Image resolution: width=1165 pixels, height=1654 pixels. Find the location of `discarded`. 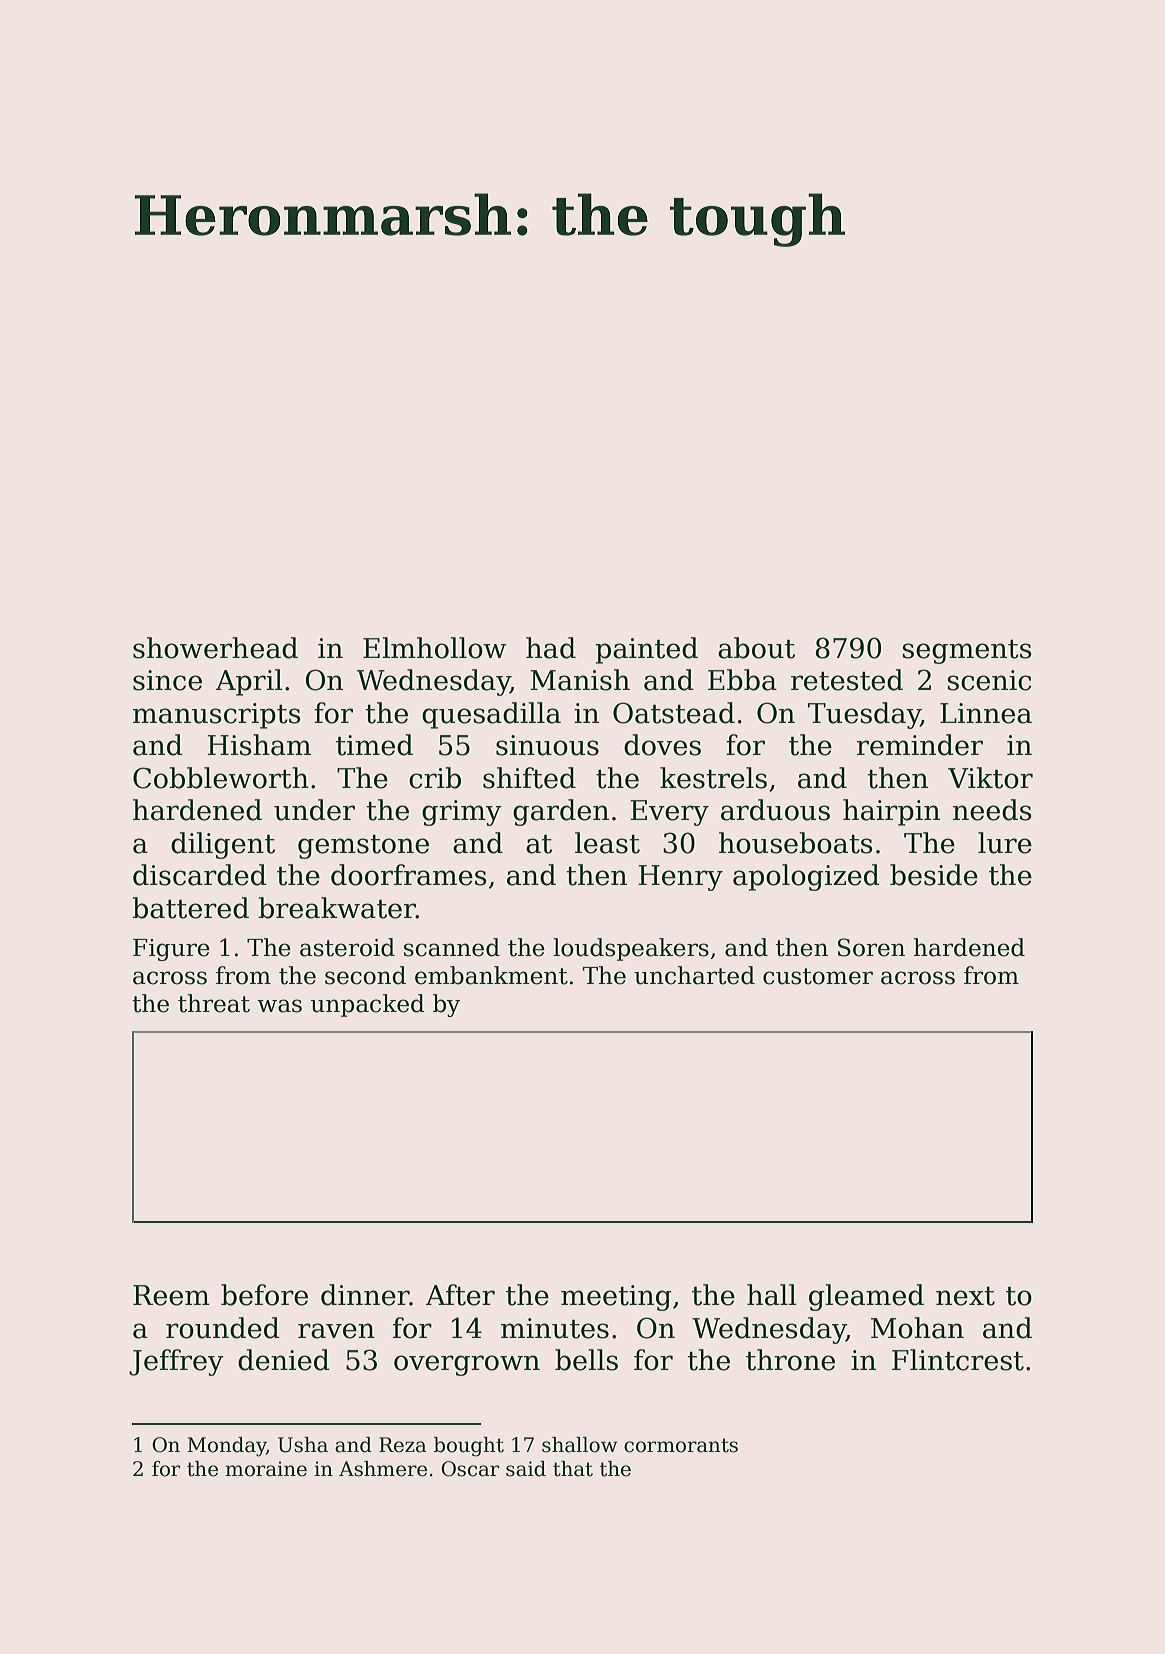

discarded is located at coordinates (200, 875).
